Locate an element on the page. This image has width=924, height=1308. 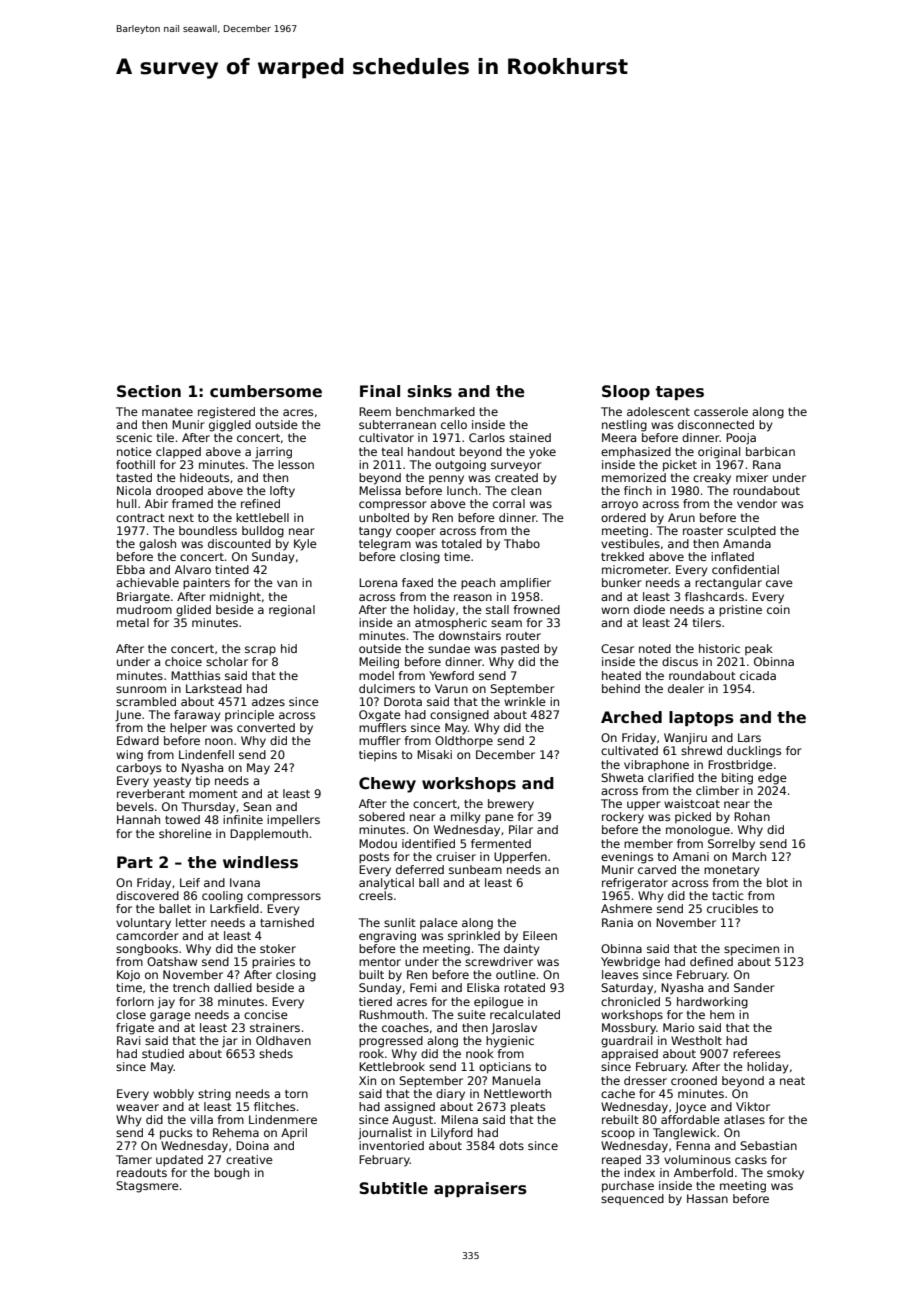
cooper is located at coordinates (416, 533).
